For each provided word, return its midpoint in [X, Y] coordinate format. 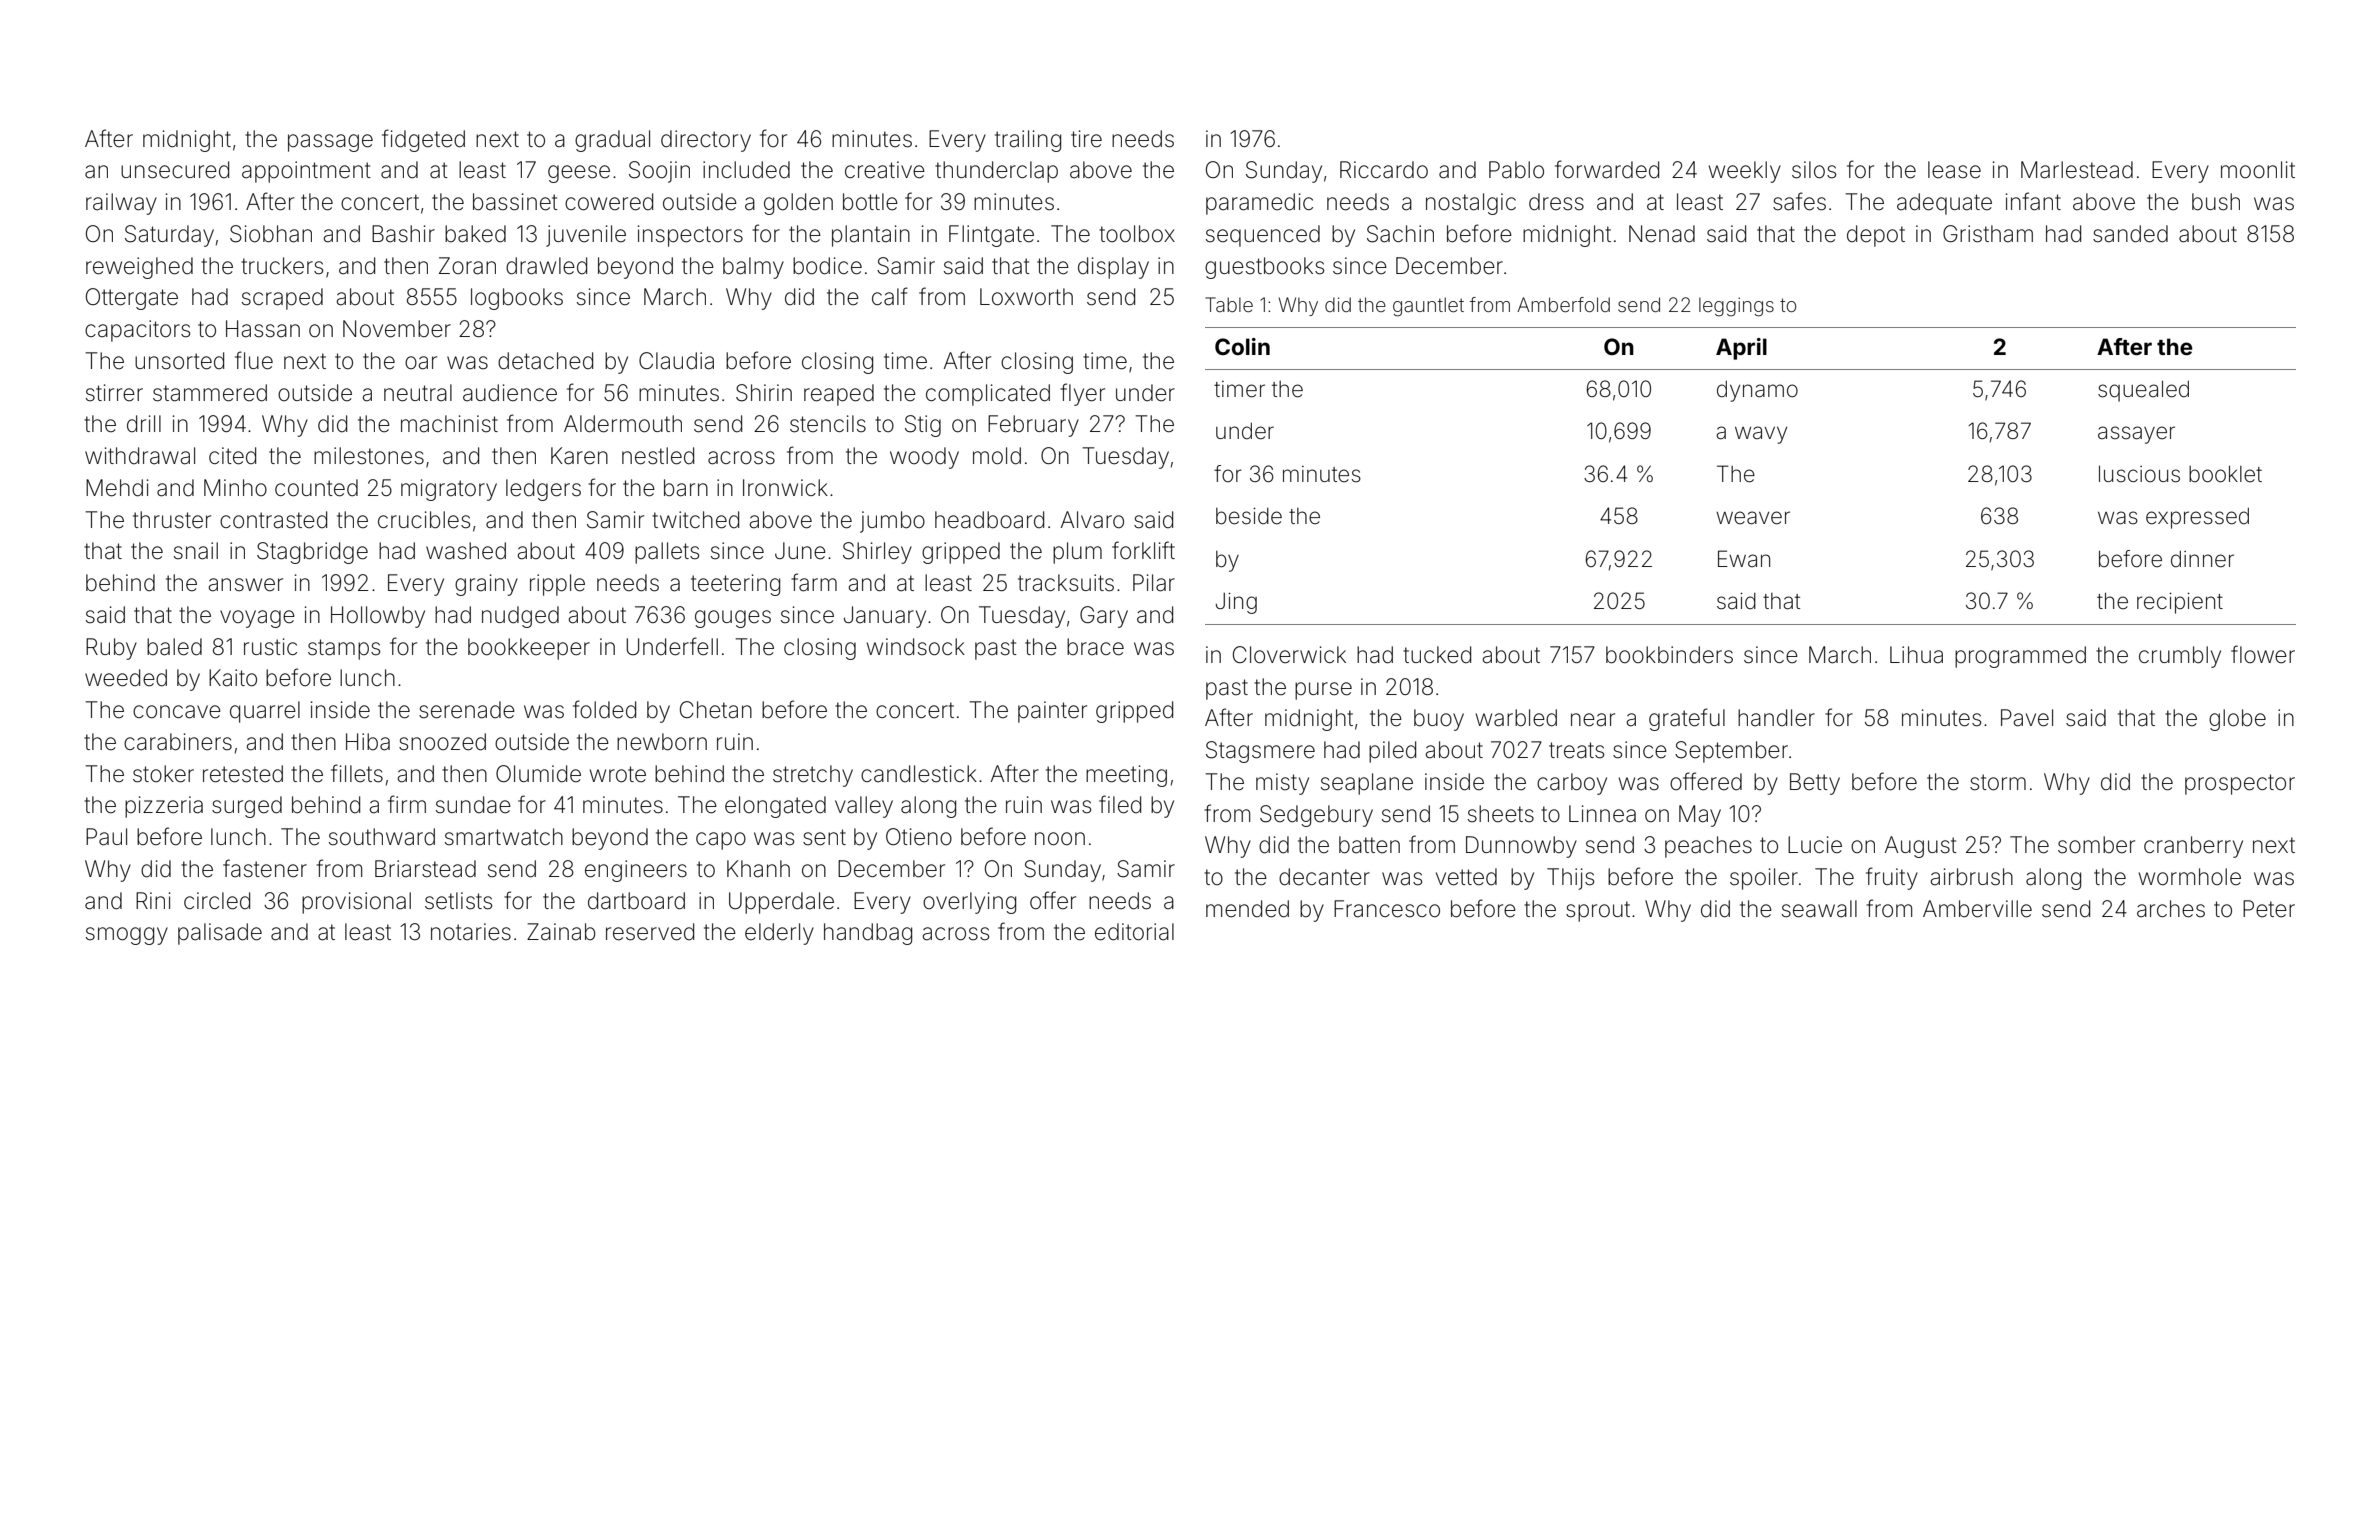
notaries [471, 932]
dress [1556, 202]
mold [997, 456]
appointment [306, 172]
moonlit [2258, 170]
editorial [1134, 932]
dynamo [1757, 391]
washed [466, 551]
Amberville [1977, 909]
